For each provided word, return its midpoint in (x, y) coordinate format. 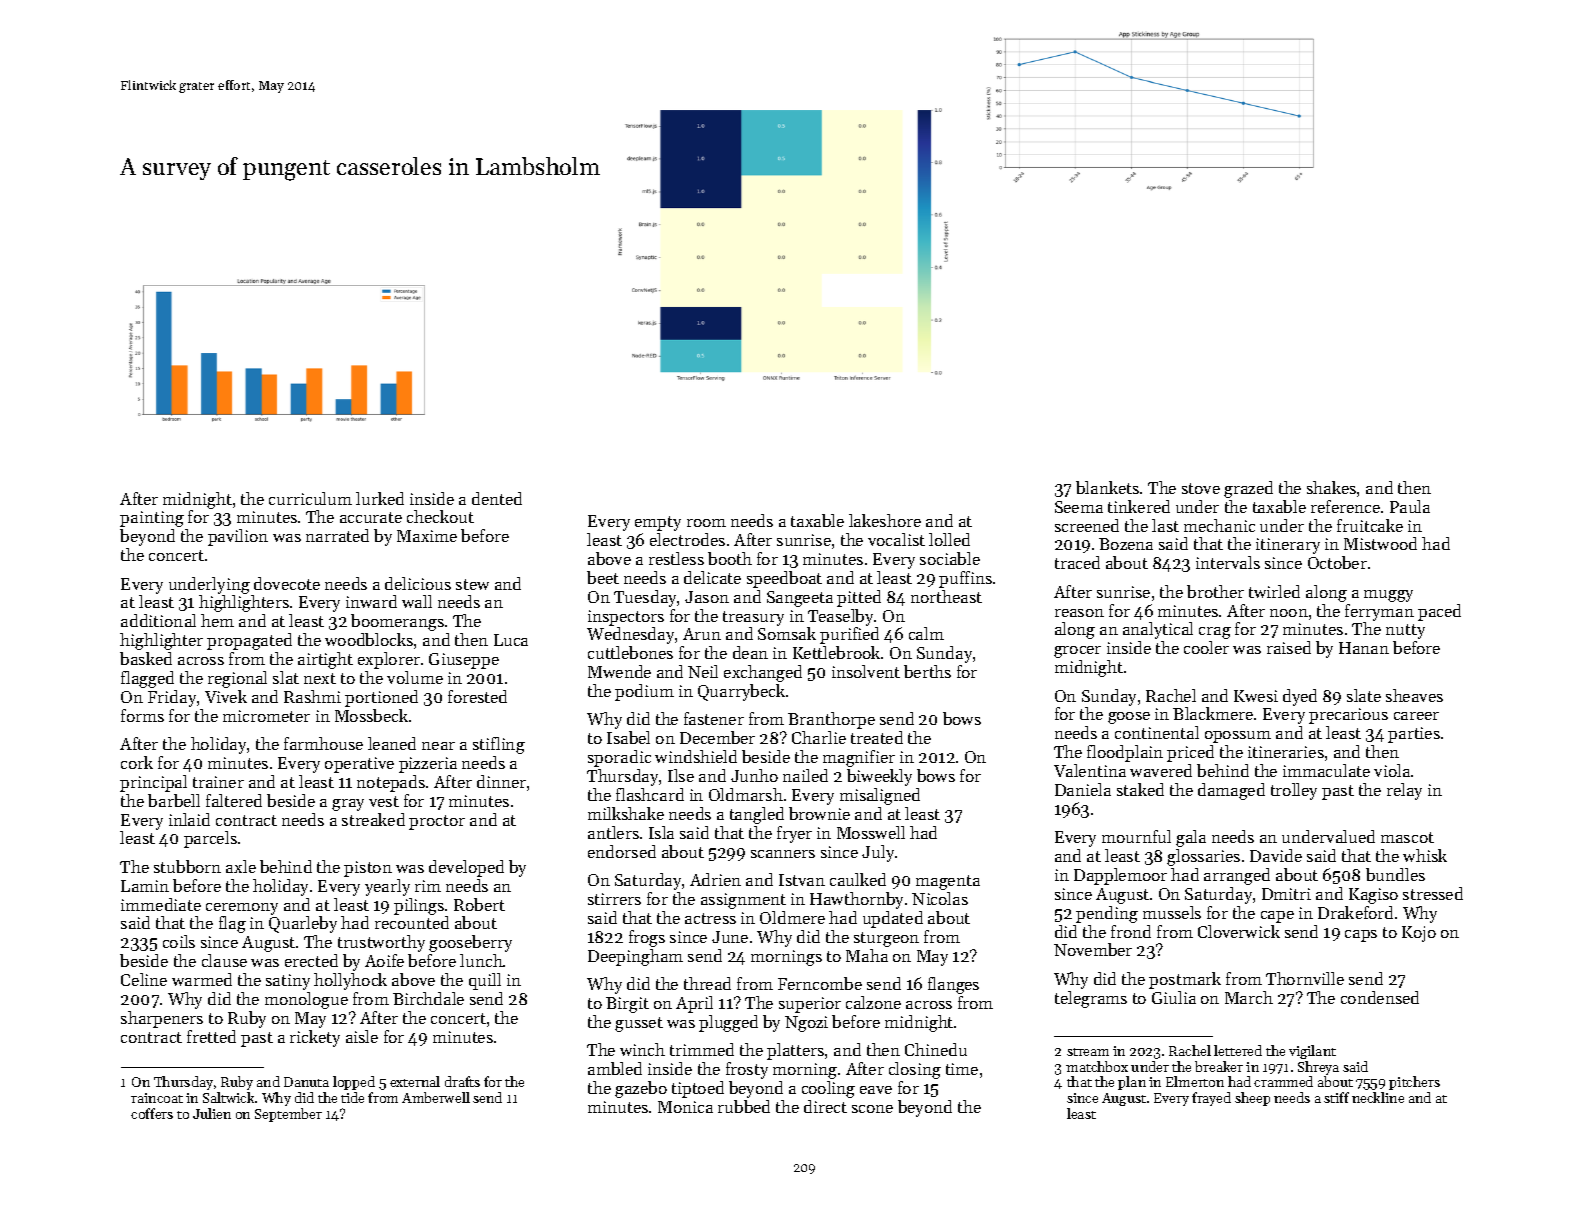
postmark (1185, 980)
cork (137, 762)
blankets (1107, 487)
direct (825, 1106)
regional (237, 679)
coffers (152, 1113)
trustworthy (381, 943)
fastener (714, 718)
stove (1201, 488)
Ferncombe (820, 983)
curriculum (310, 498)
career (1416, 716)
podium (644, 692)
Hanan (1364, 648)
